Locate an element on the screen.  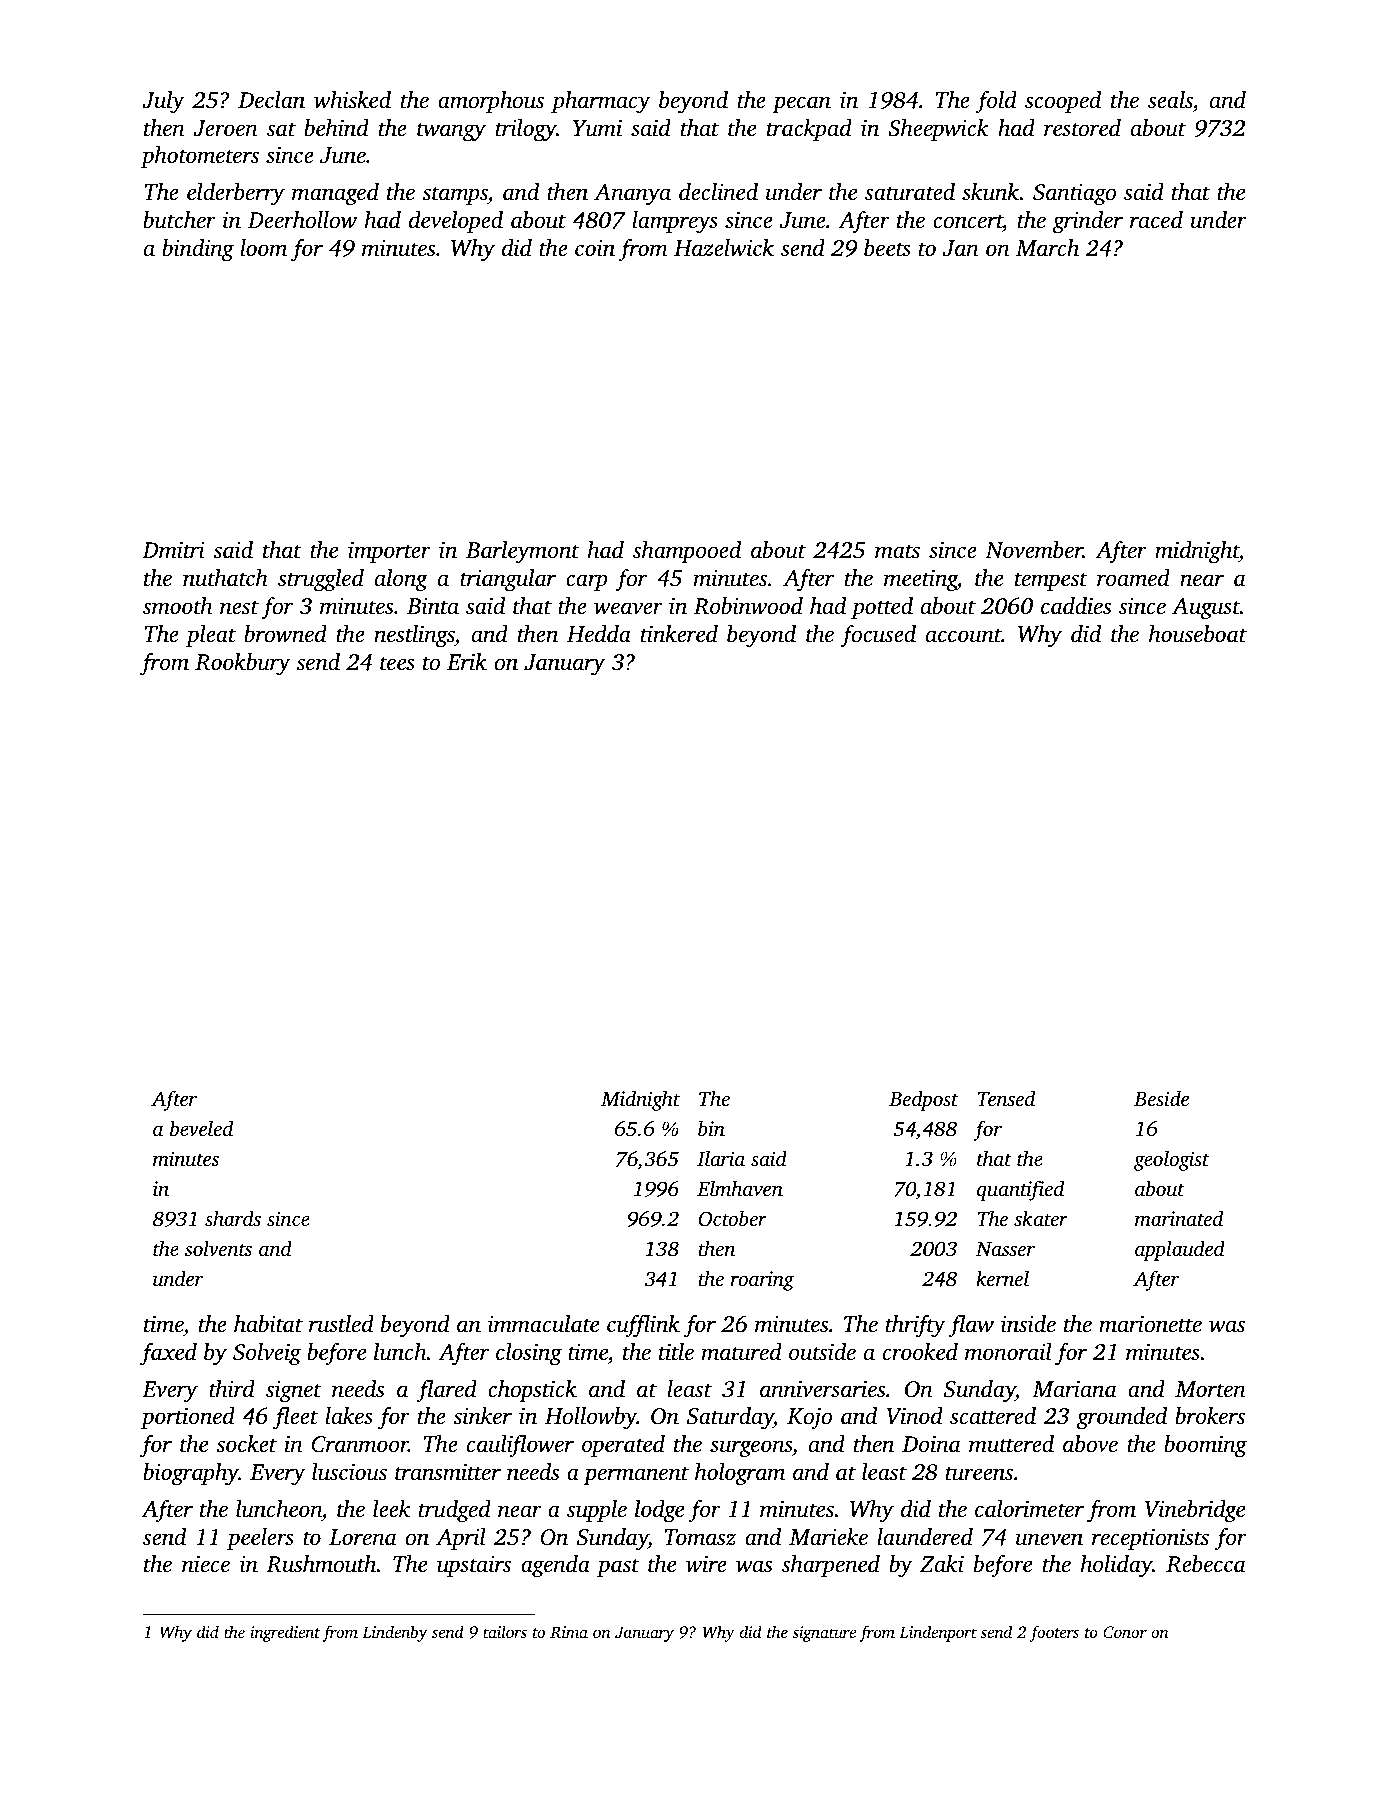
Bedpost is located at coordinates (923, 1100).
